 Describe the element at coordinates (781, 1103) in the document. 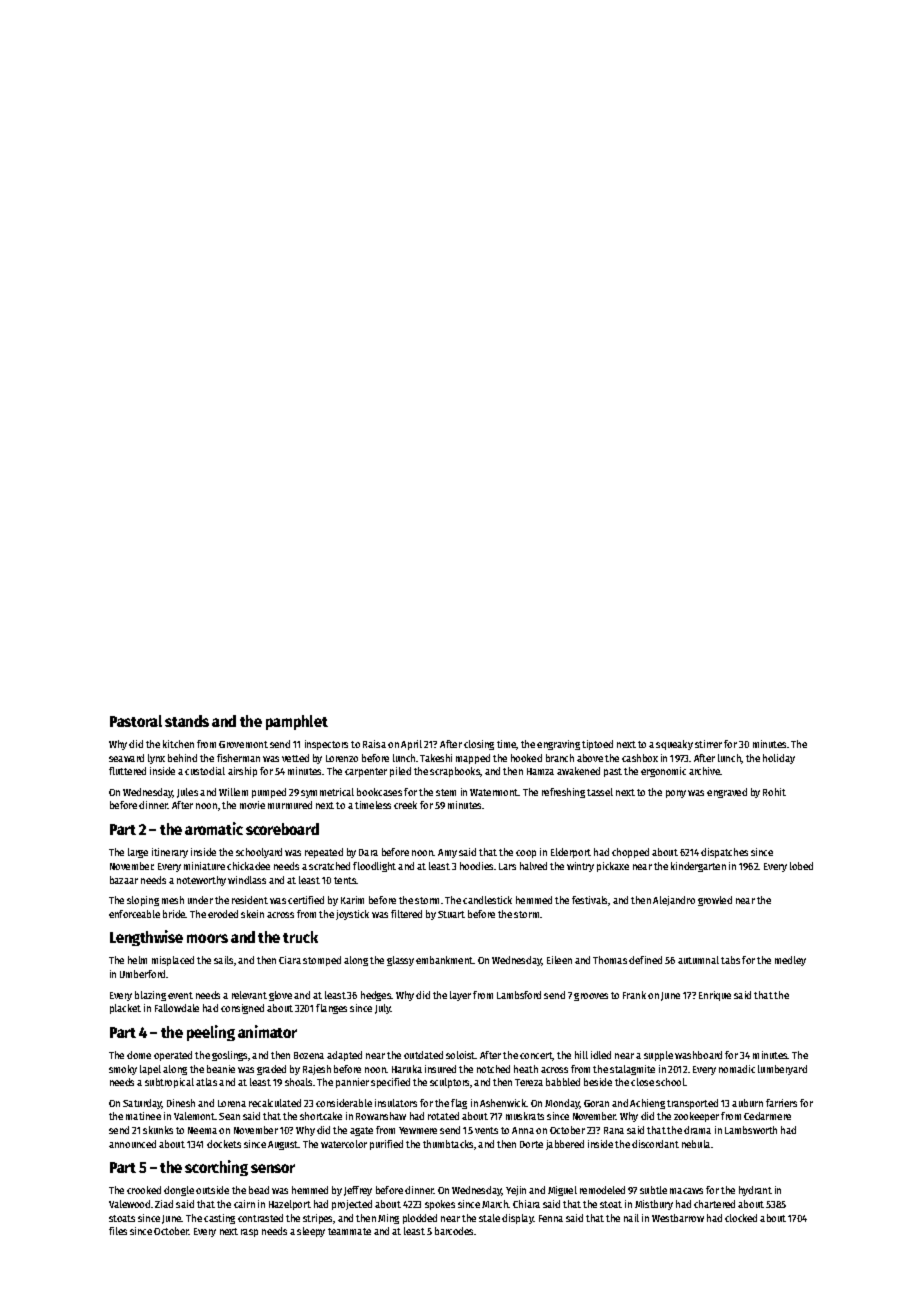

I see `farriers` at that location.
